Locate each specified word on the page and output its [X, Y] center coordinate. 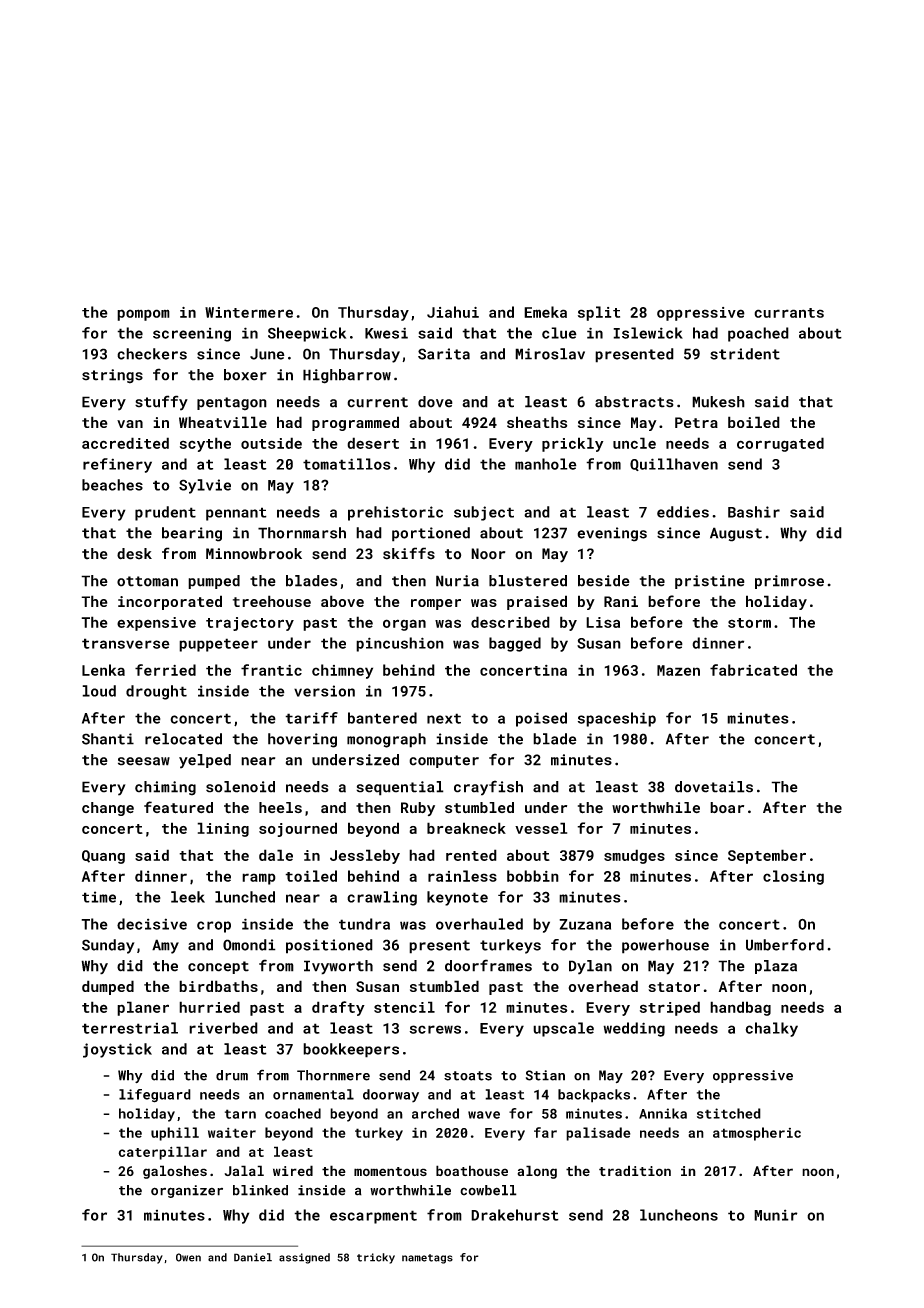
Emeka [545, 312]
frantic [271, 670]
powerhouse [665, 946]
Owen [188, 1257]
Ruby [418, 809]
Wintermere [249, 312]
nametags [427, 1259]
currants [789, 313]
